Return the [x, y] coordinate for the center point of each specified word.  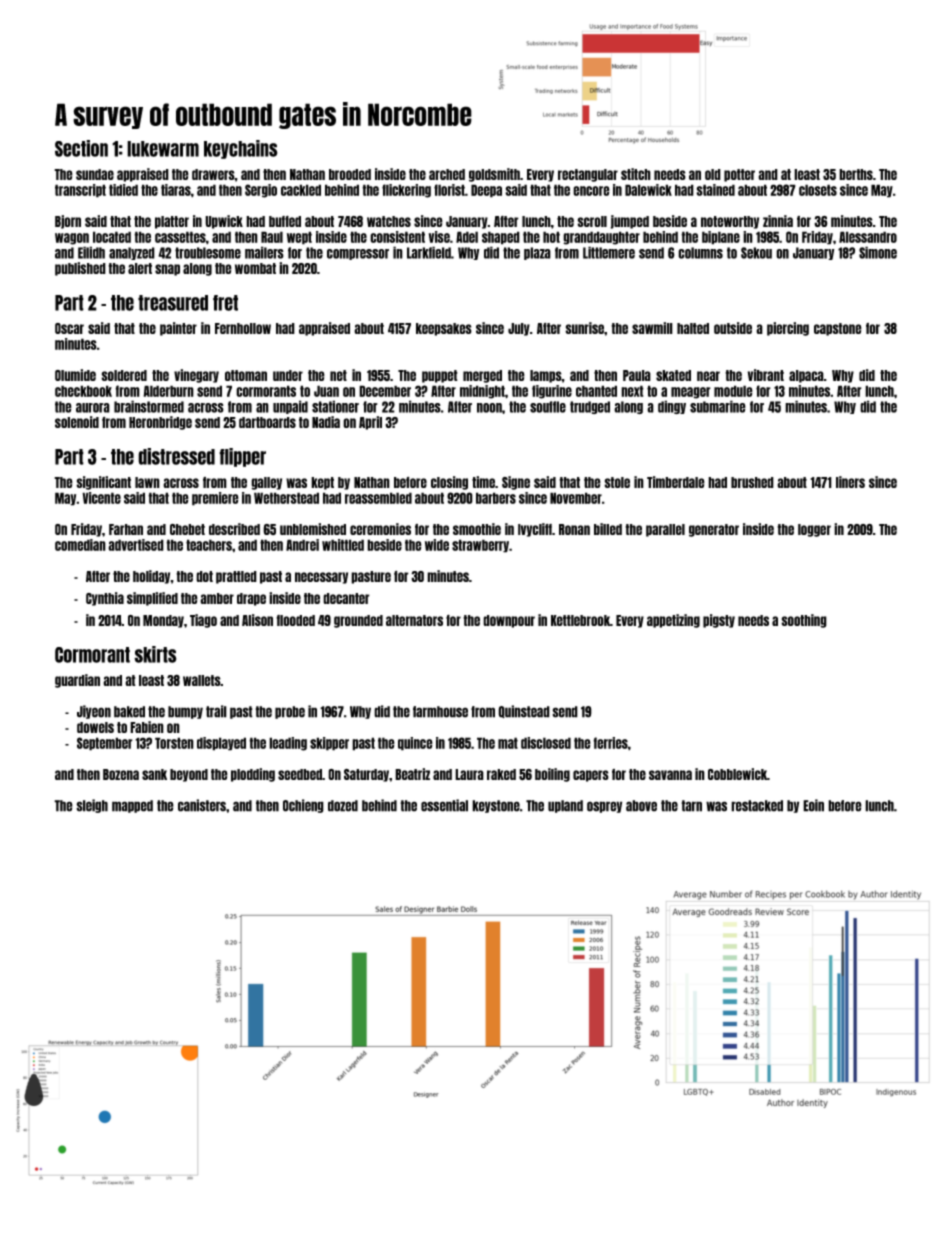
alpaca [806, 376]
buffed [285, 221]
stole [617, 482]
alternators [414, 620]
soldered [124, 375]
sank [154, 774]
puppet [440, 376]
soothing [804, 621]
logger [814, 530]
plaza [537, 253]
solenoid [77, 422]
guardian [77, 681]
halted [693, 328]
